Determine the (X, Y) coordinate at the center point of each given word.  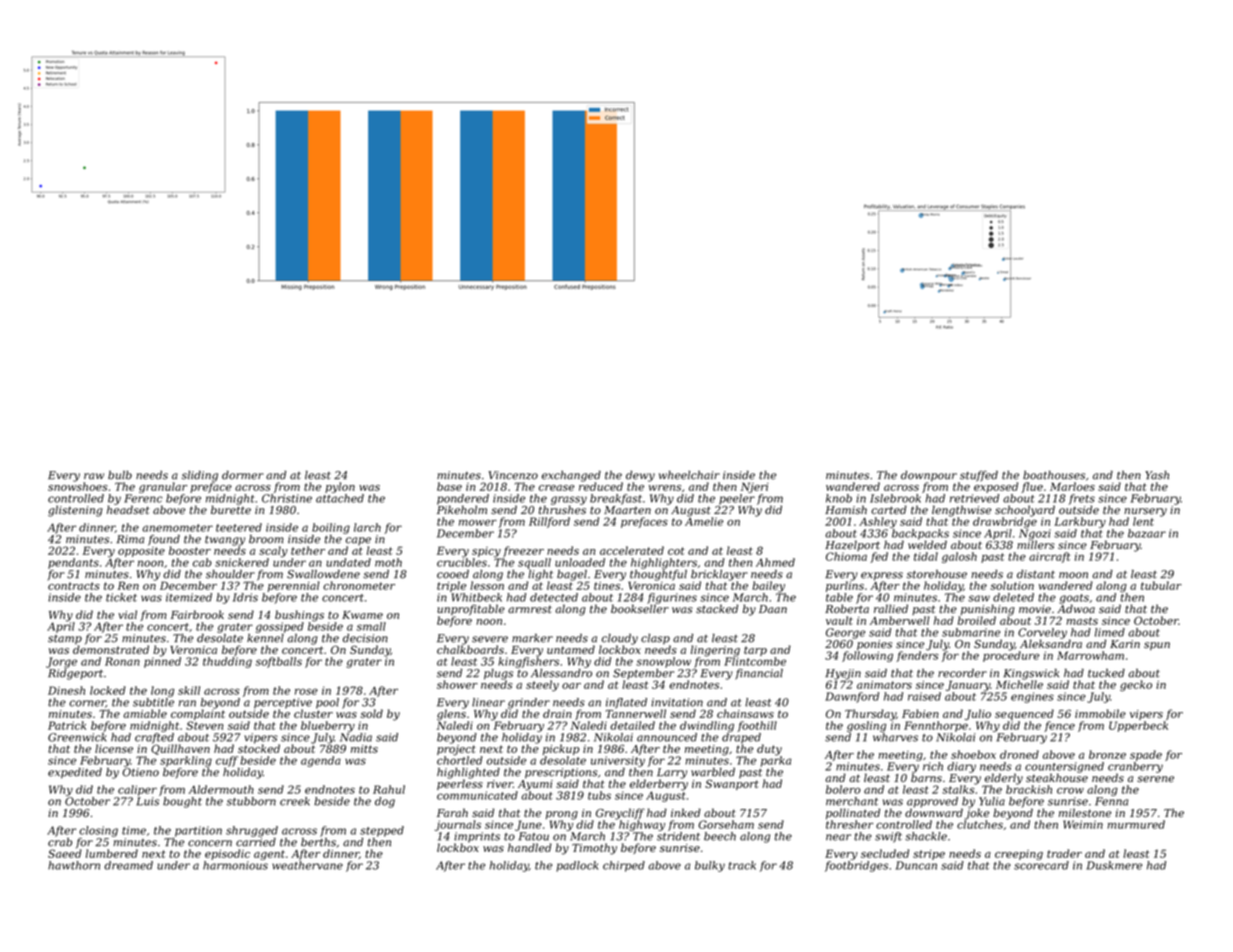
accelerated (632, 550)
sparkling (186, 761)
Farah (452, 812)
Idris (245, 597)
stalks (958, 789)
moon (1073, 575)
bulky (710, 866)
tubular (1161, 585)
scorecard (1041, 865)
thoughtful (658, 575)
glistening (75, 511)
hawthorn (74, 865)
